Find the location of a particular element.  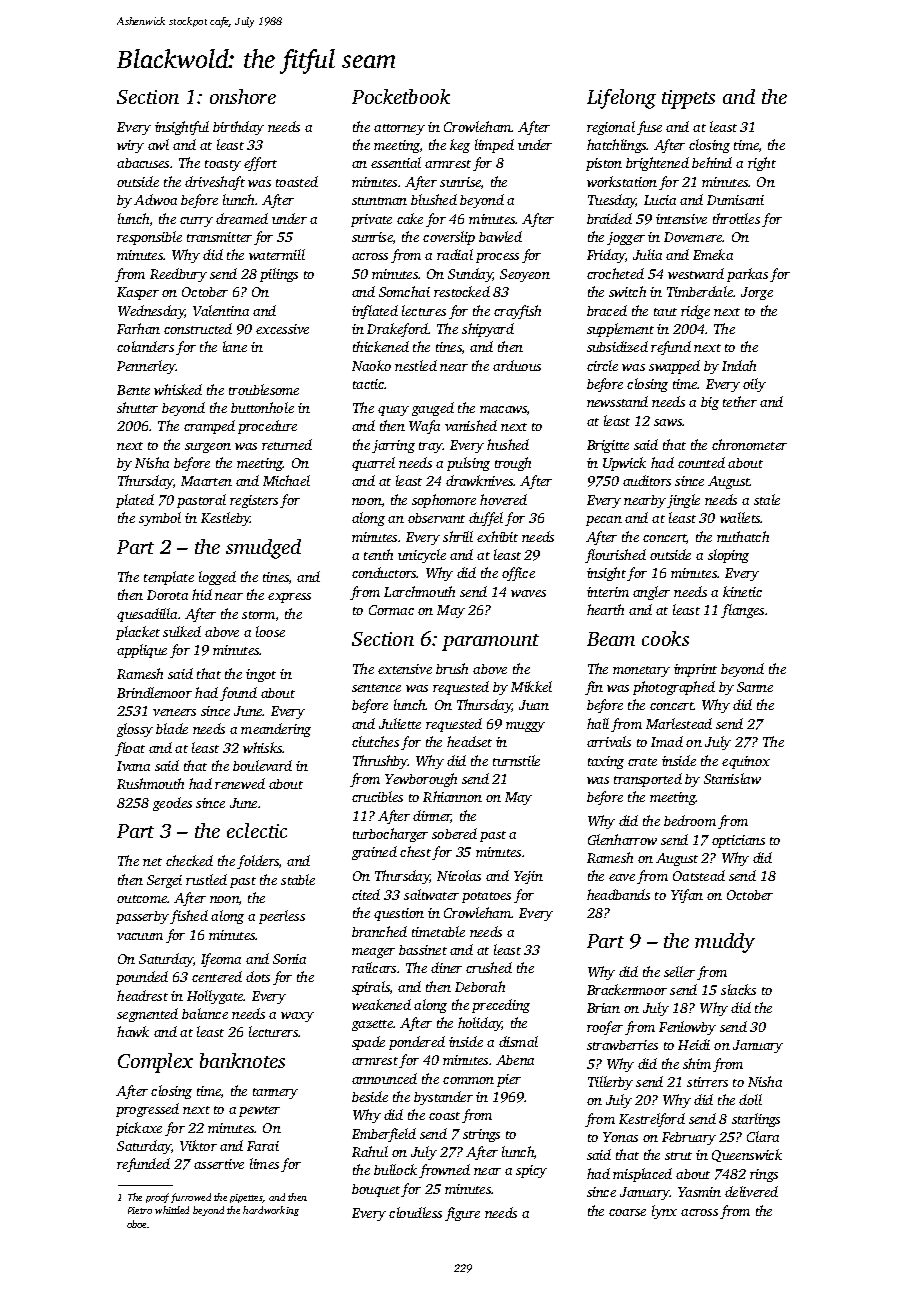

Pocketbook is located at coordinates (401, 96).
